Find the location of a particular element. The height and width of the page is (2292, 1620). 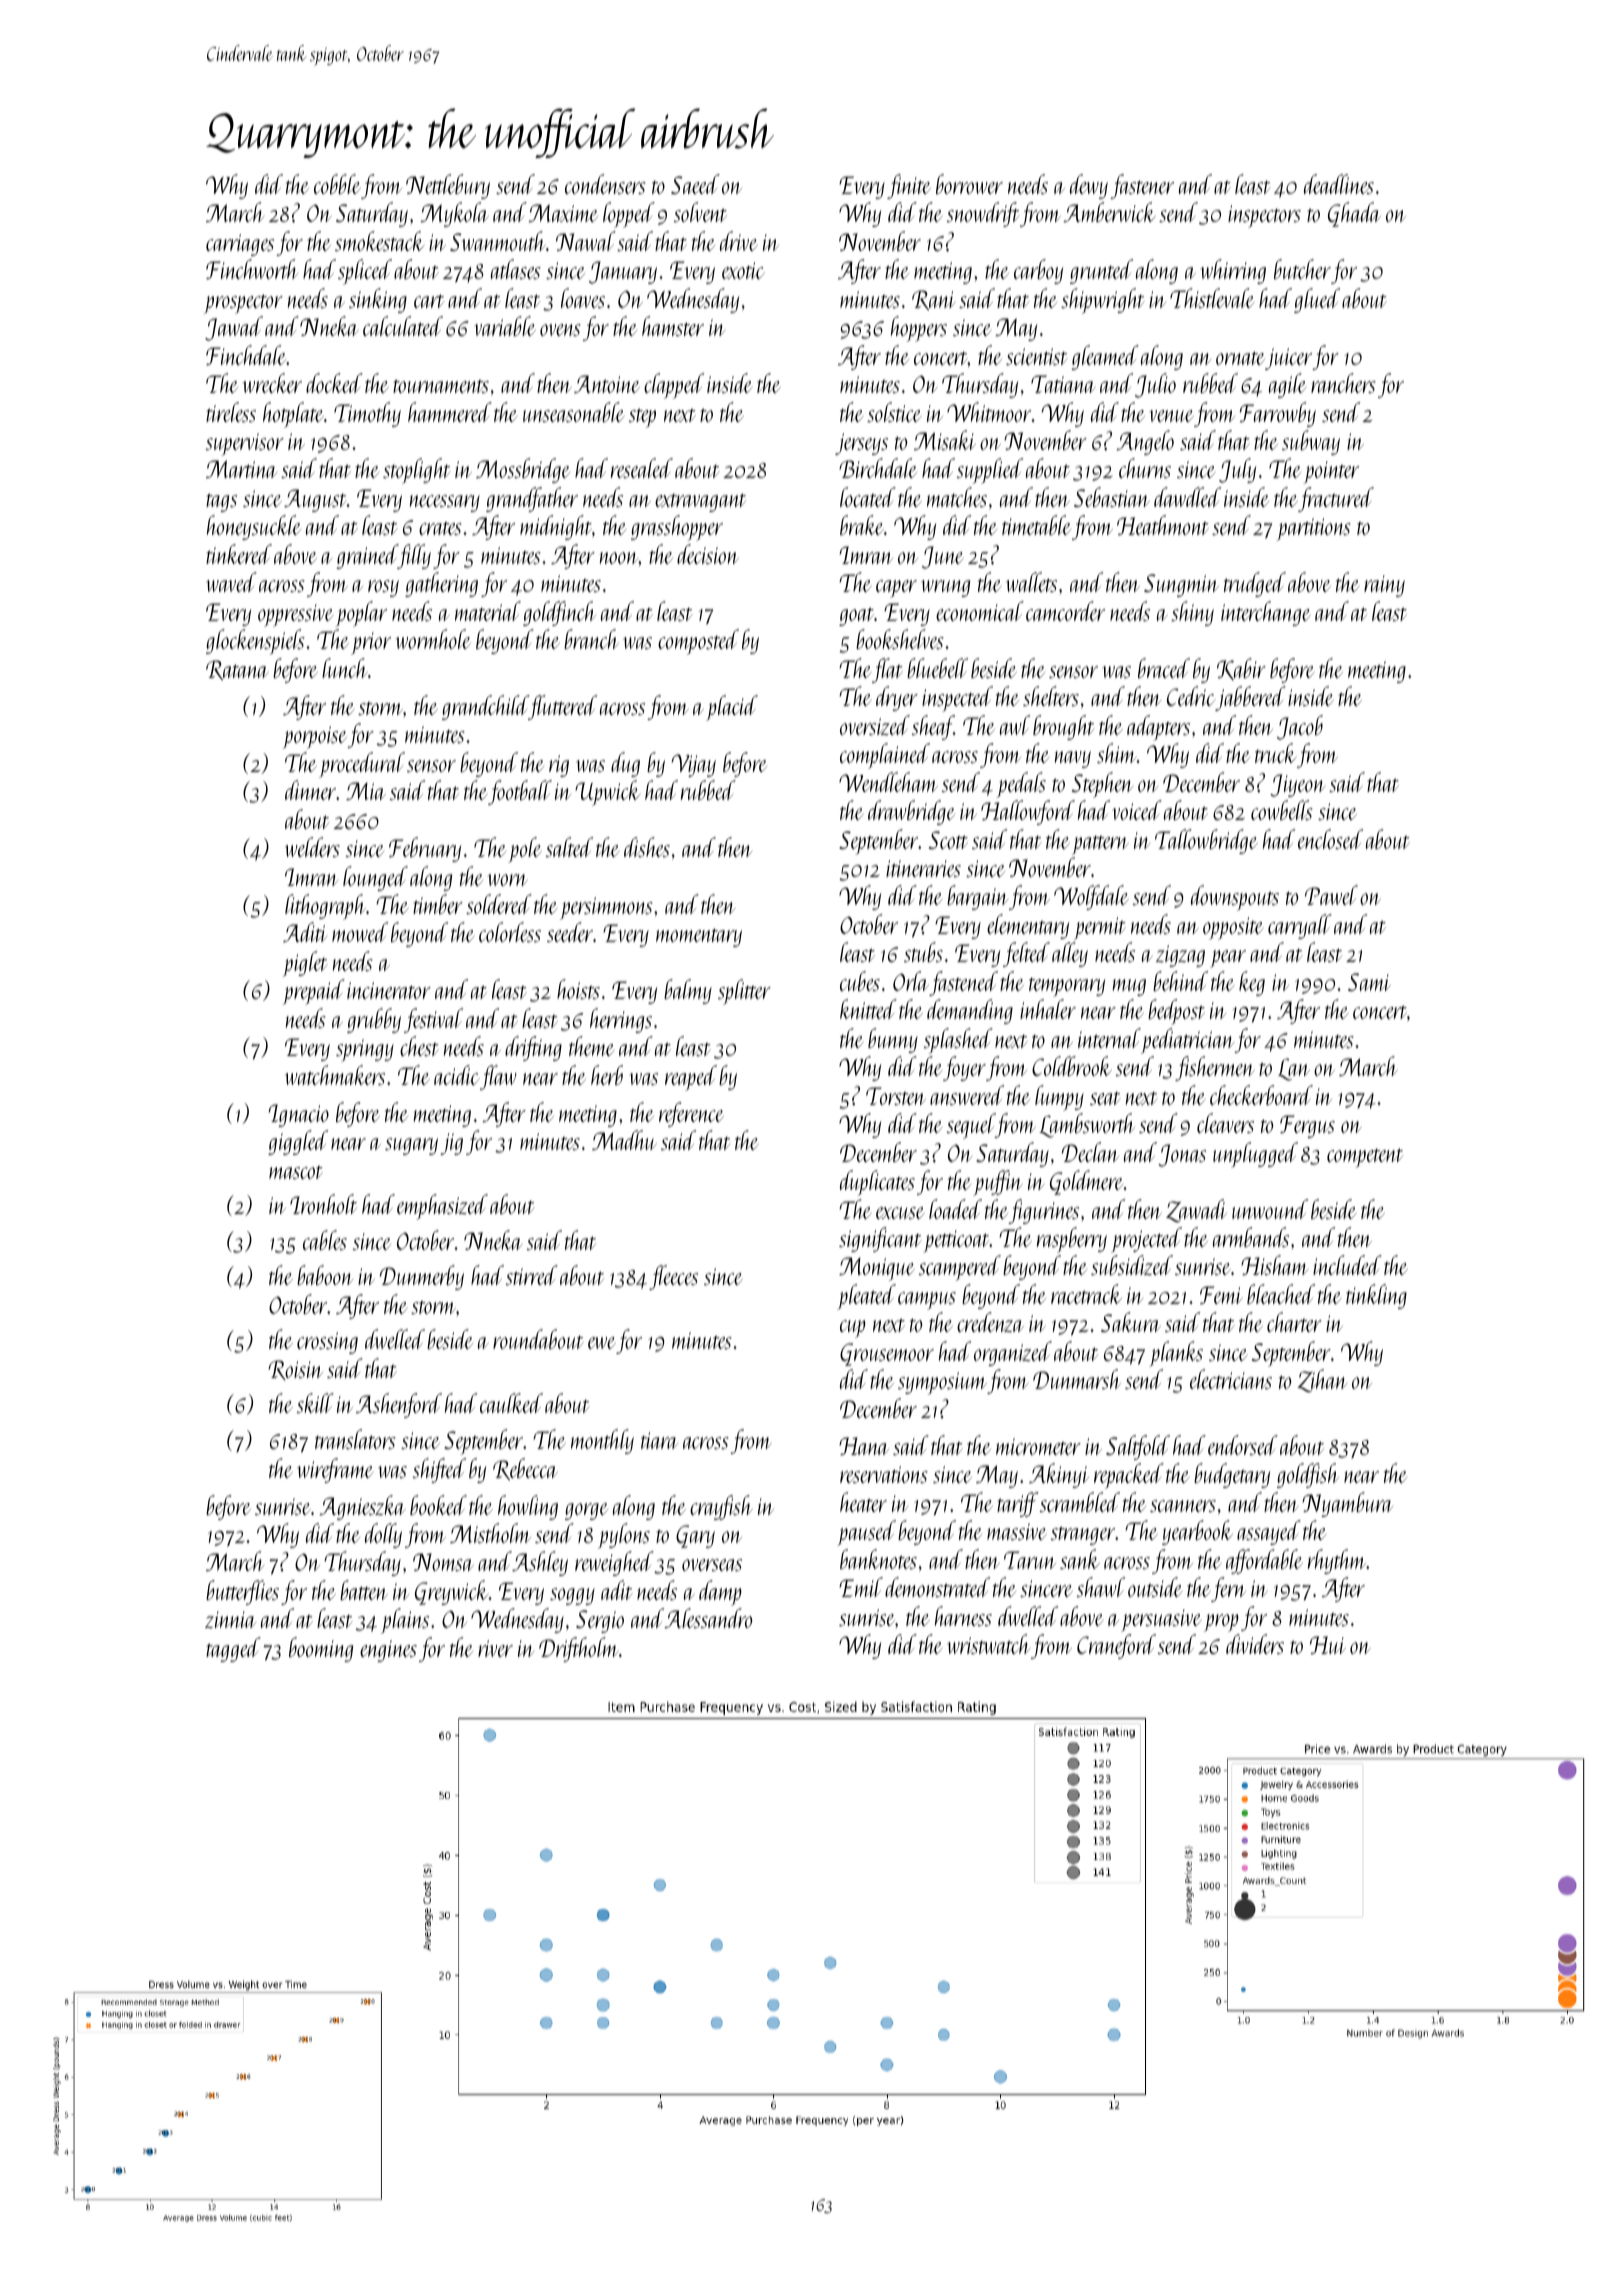

Emil is located at coordinates (861, 1587).
